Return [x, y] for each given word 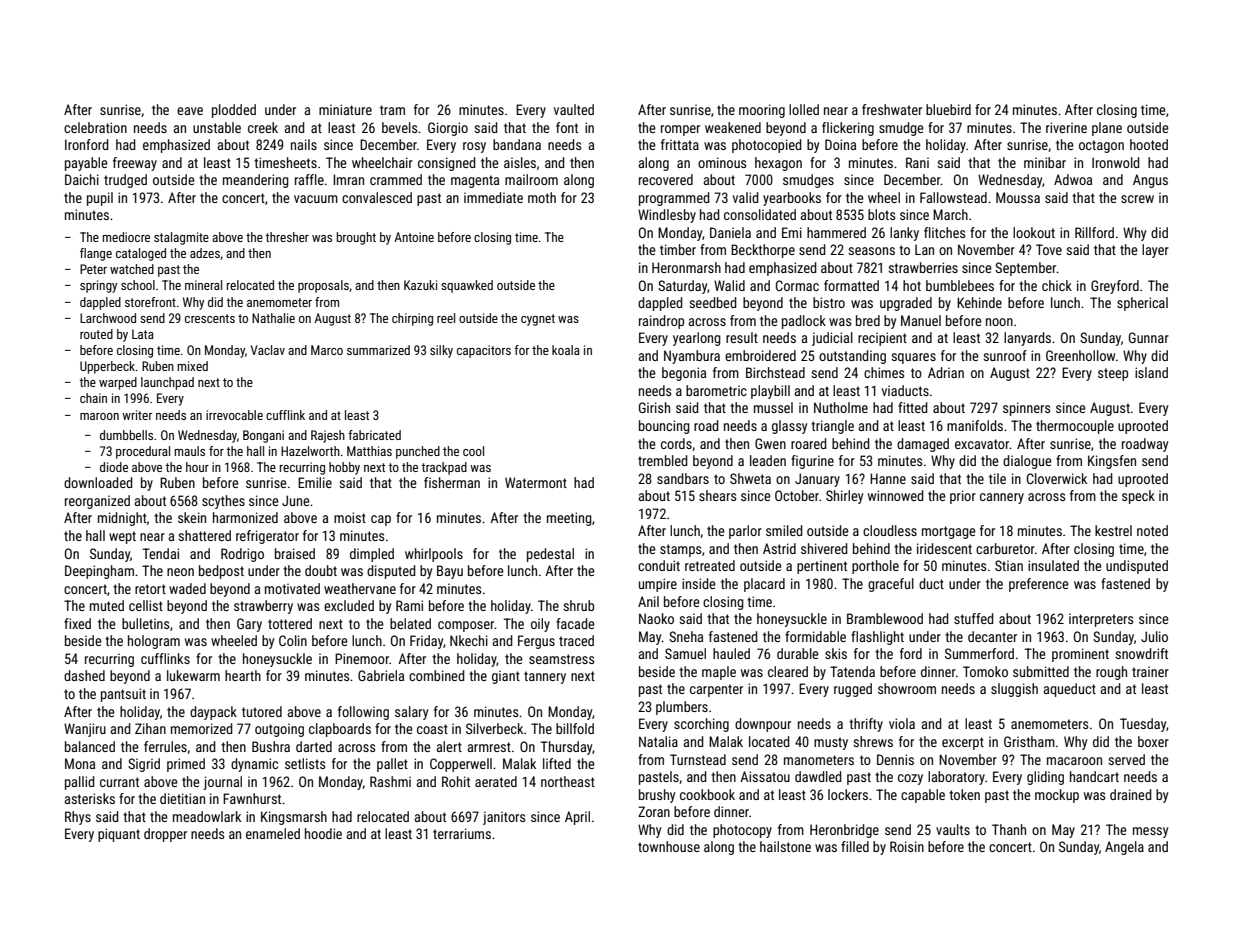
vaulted [574, 109]
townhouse [669, 846]
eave [190, 111]
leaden [768, 460]
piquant [119, 835]
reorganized [97, 502]
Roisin [907, 846]
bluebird [948, 109]
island [1151, 372]
